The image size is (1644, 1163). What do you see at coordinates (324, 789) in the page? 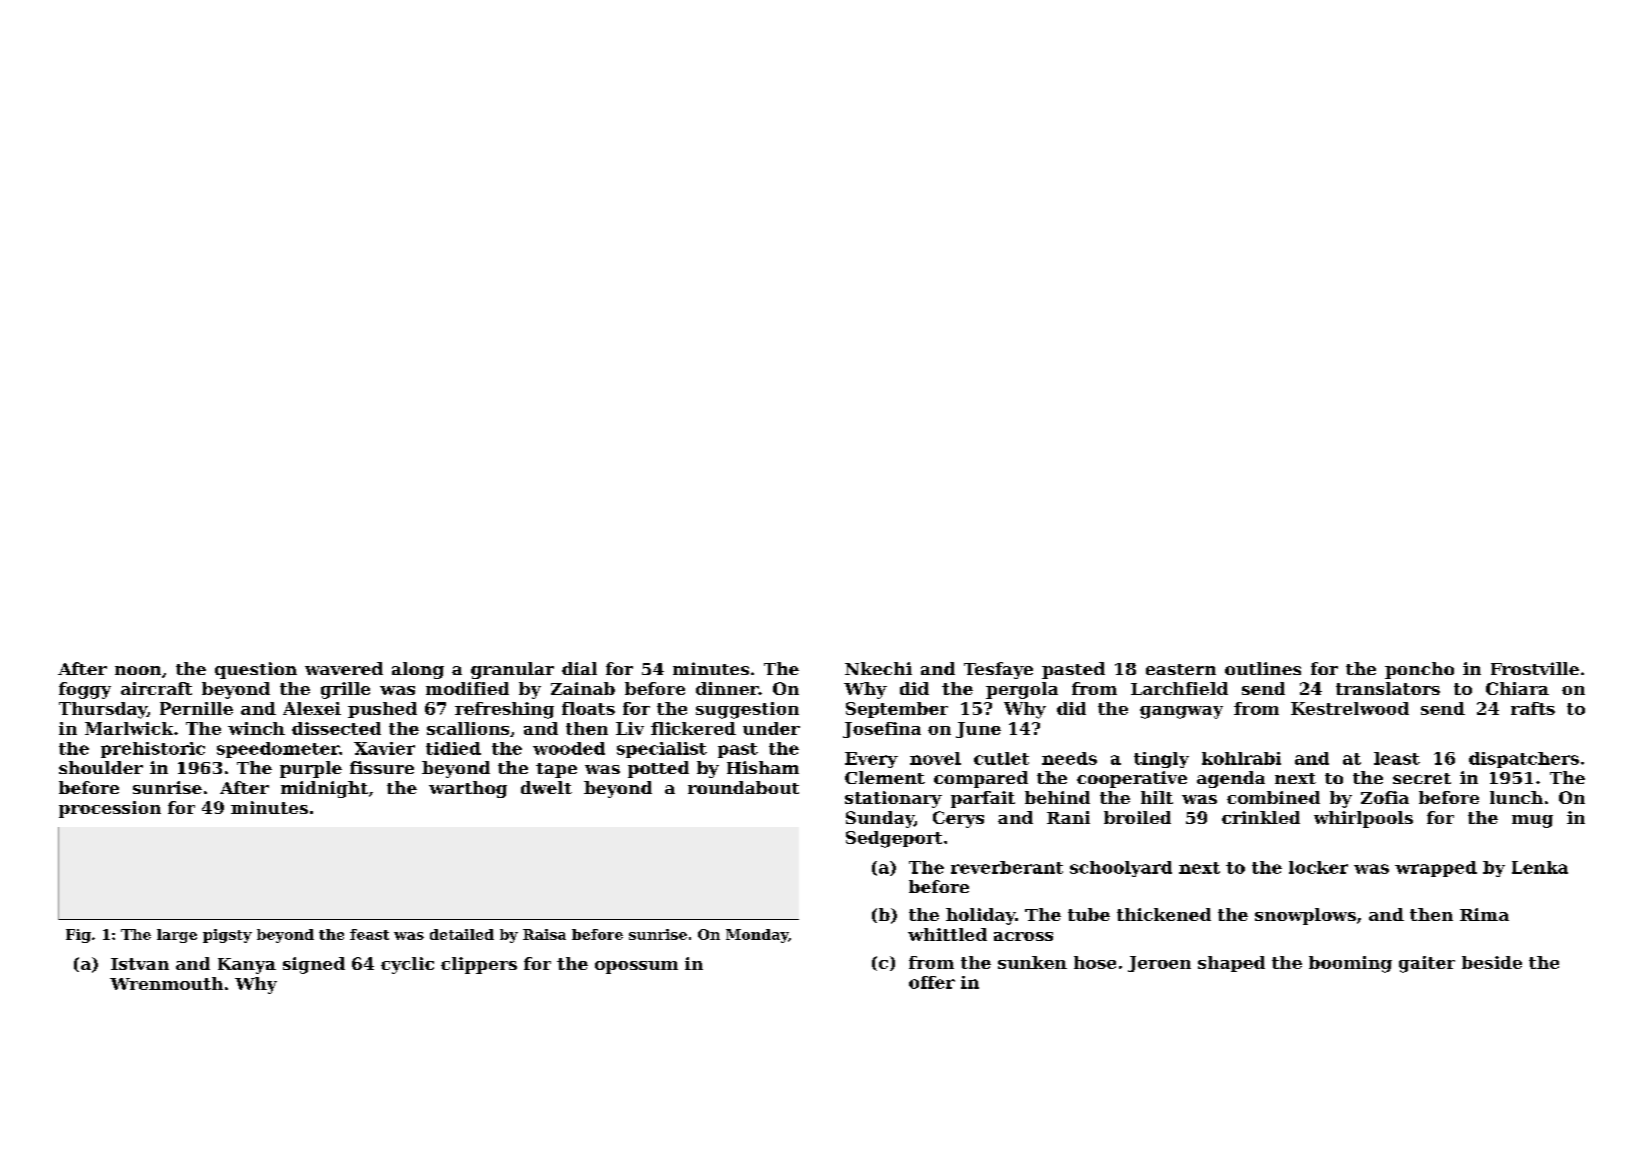
I see `midnight` at bounding box center [324, 789].
